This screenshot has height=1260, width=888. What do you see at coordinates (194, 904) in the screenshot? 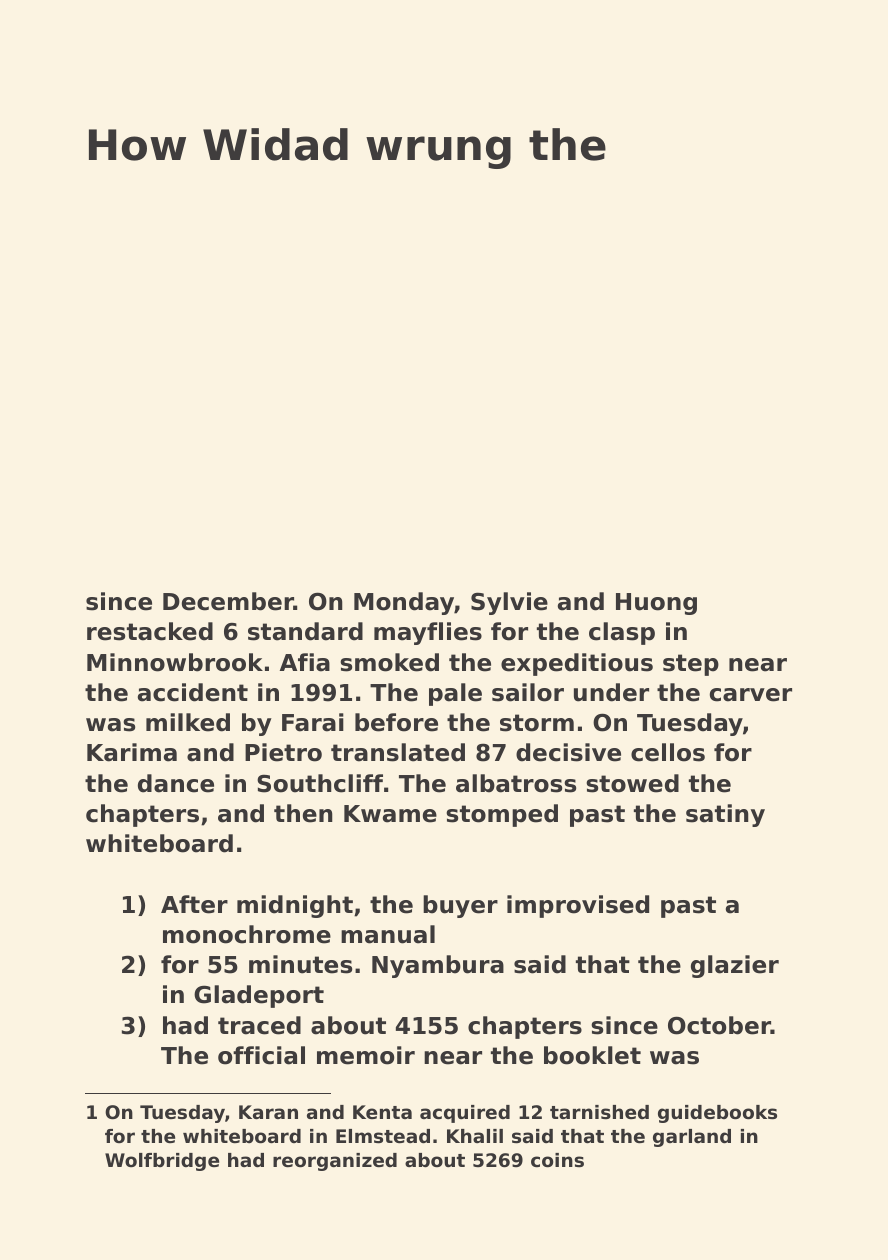
I see `After` at bounding box center [194, 904].
